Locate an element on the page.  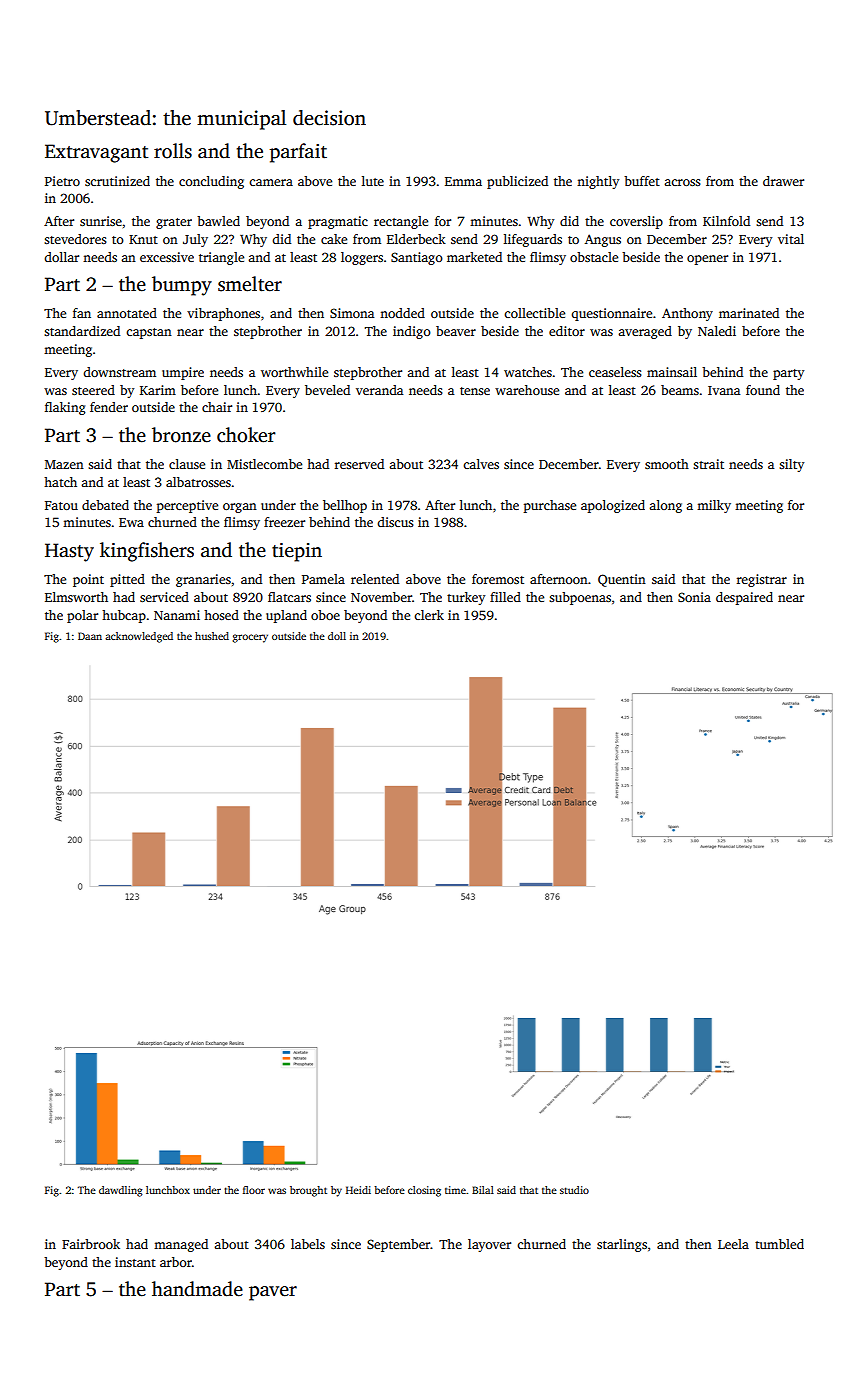
despaired is located at coordinates (744, 598).
